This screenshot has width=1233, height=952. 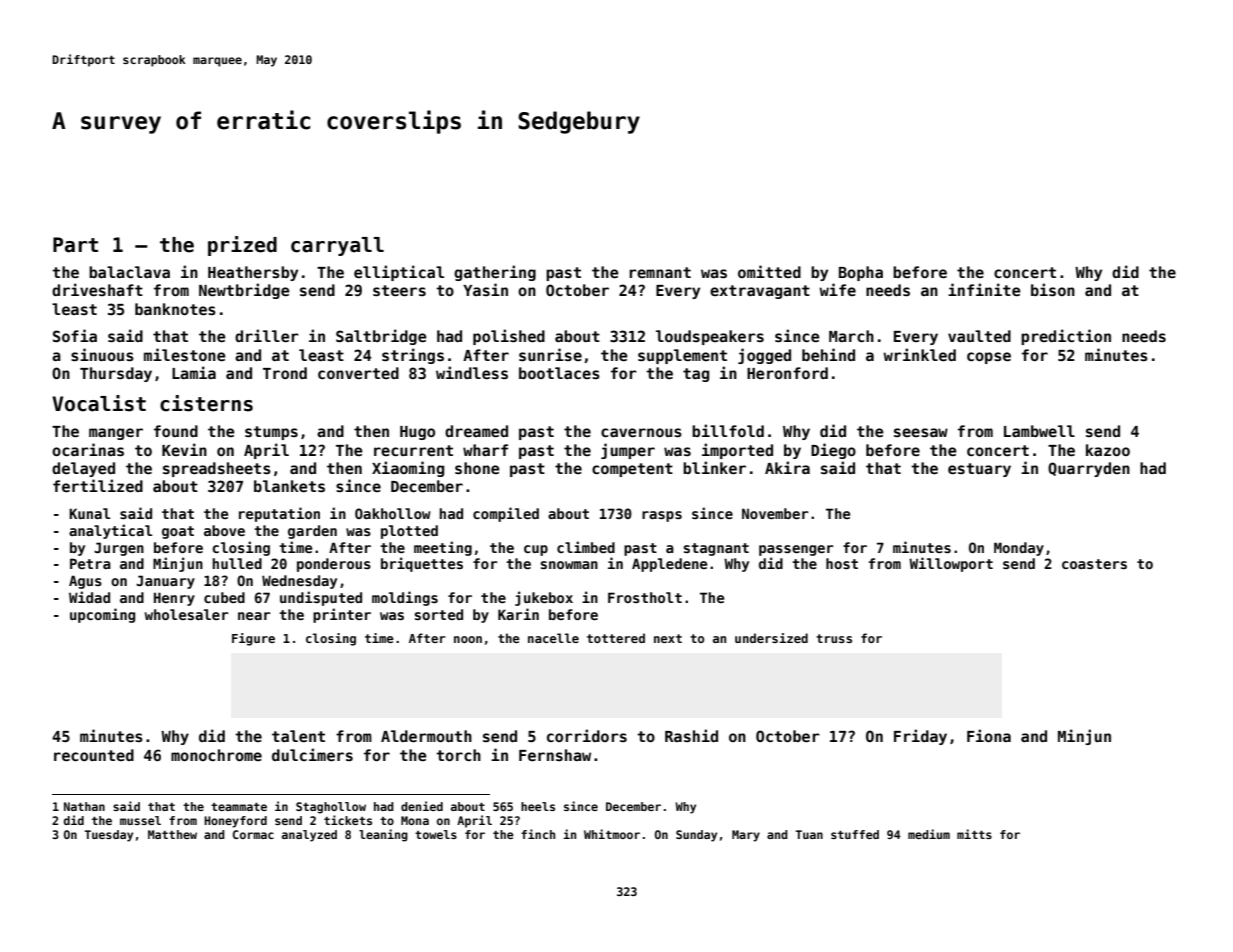 I want to click on mussel, so click(x=140, y=820).
